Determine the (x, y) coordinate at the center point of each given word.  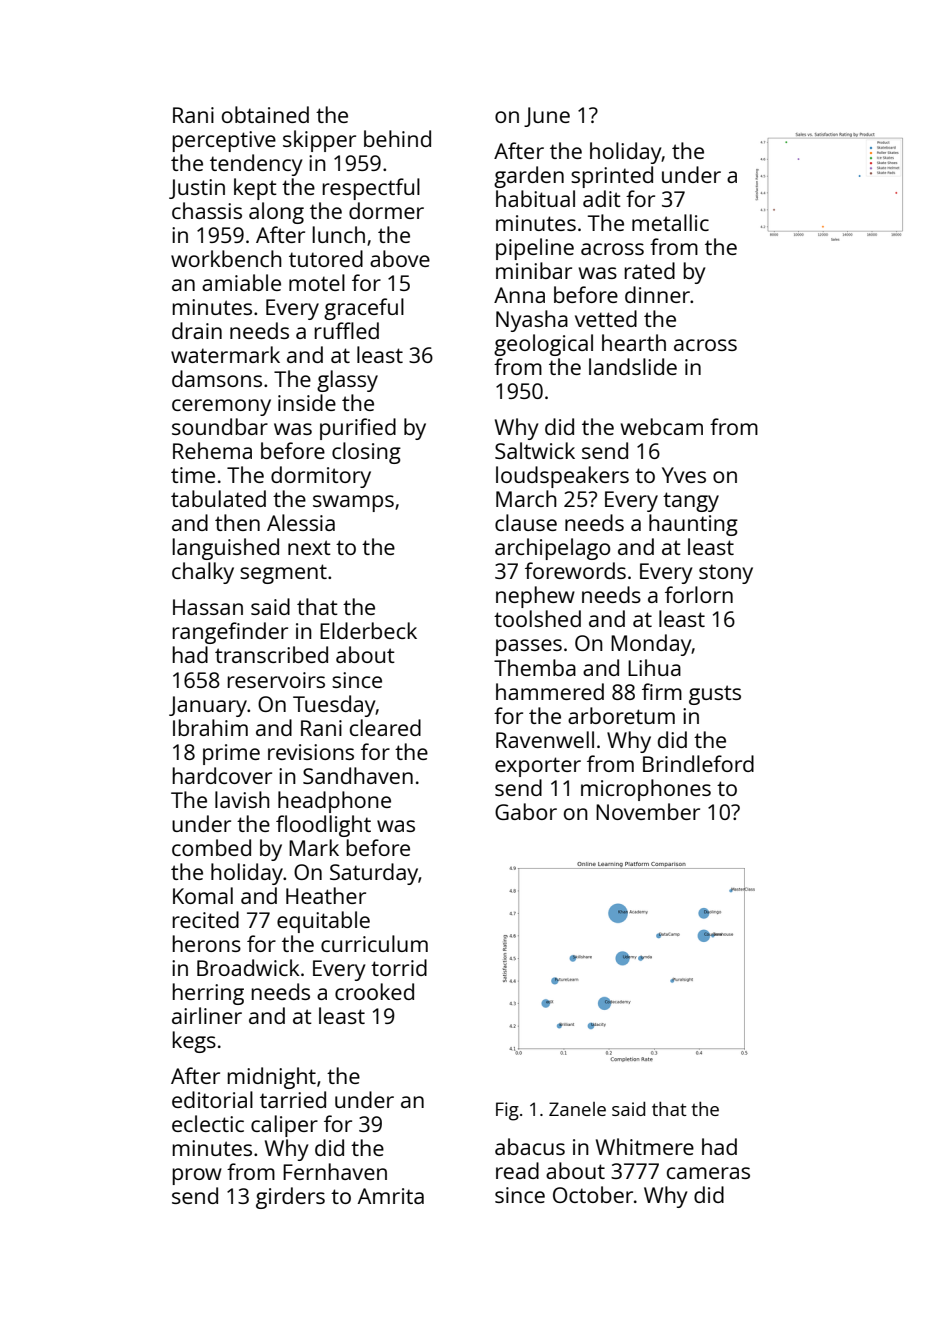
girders (290, 1198)
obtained (265, 114)
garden (529, 177)
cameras (708, 1173)
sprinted (612, 177)
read (517, 1170)
